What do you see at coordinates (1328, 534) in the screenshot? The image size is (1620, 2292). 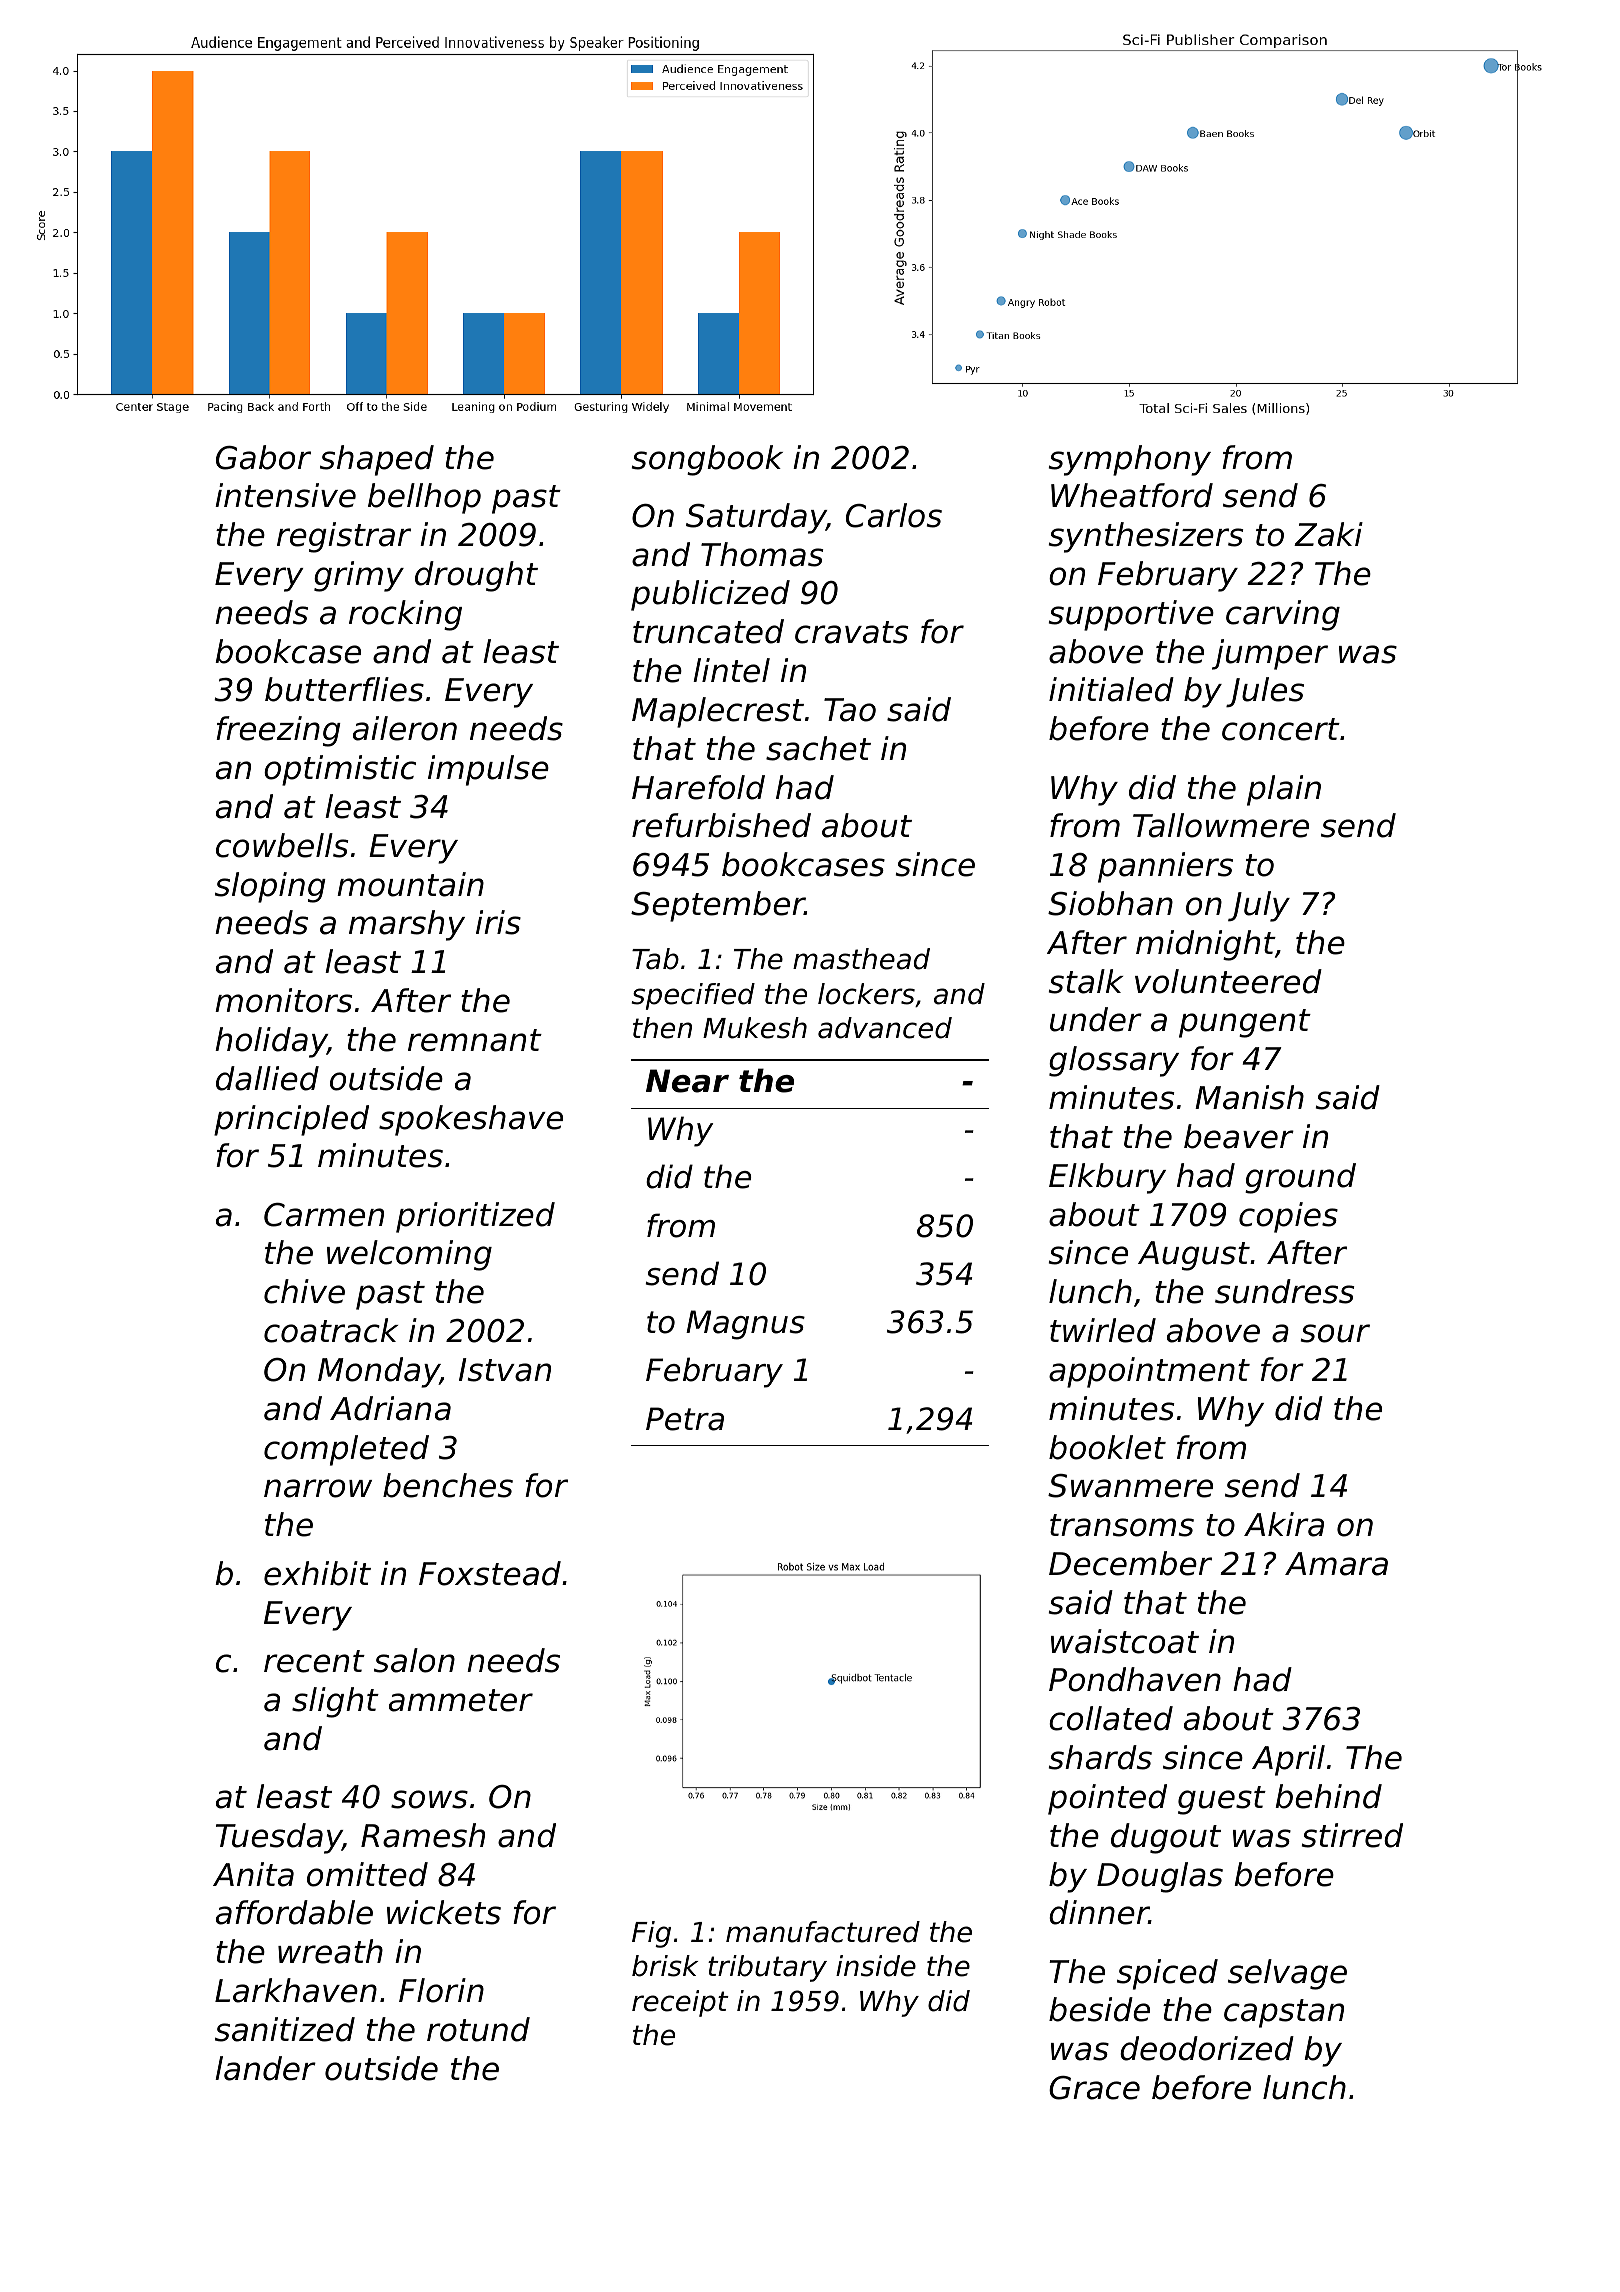 I see `Zaki` at bounding box center [1328, 534].
